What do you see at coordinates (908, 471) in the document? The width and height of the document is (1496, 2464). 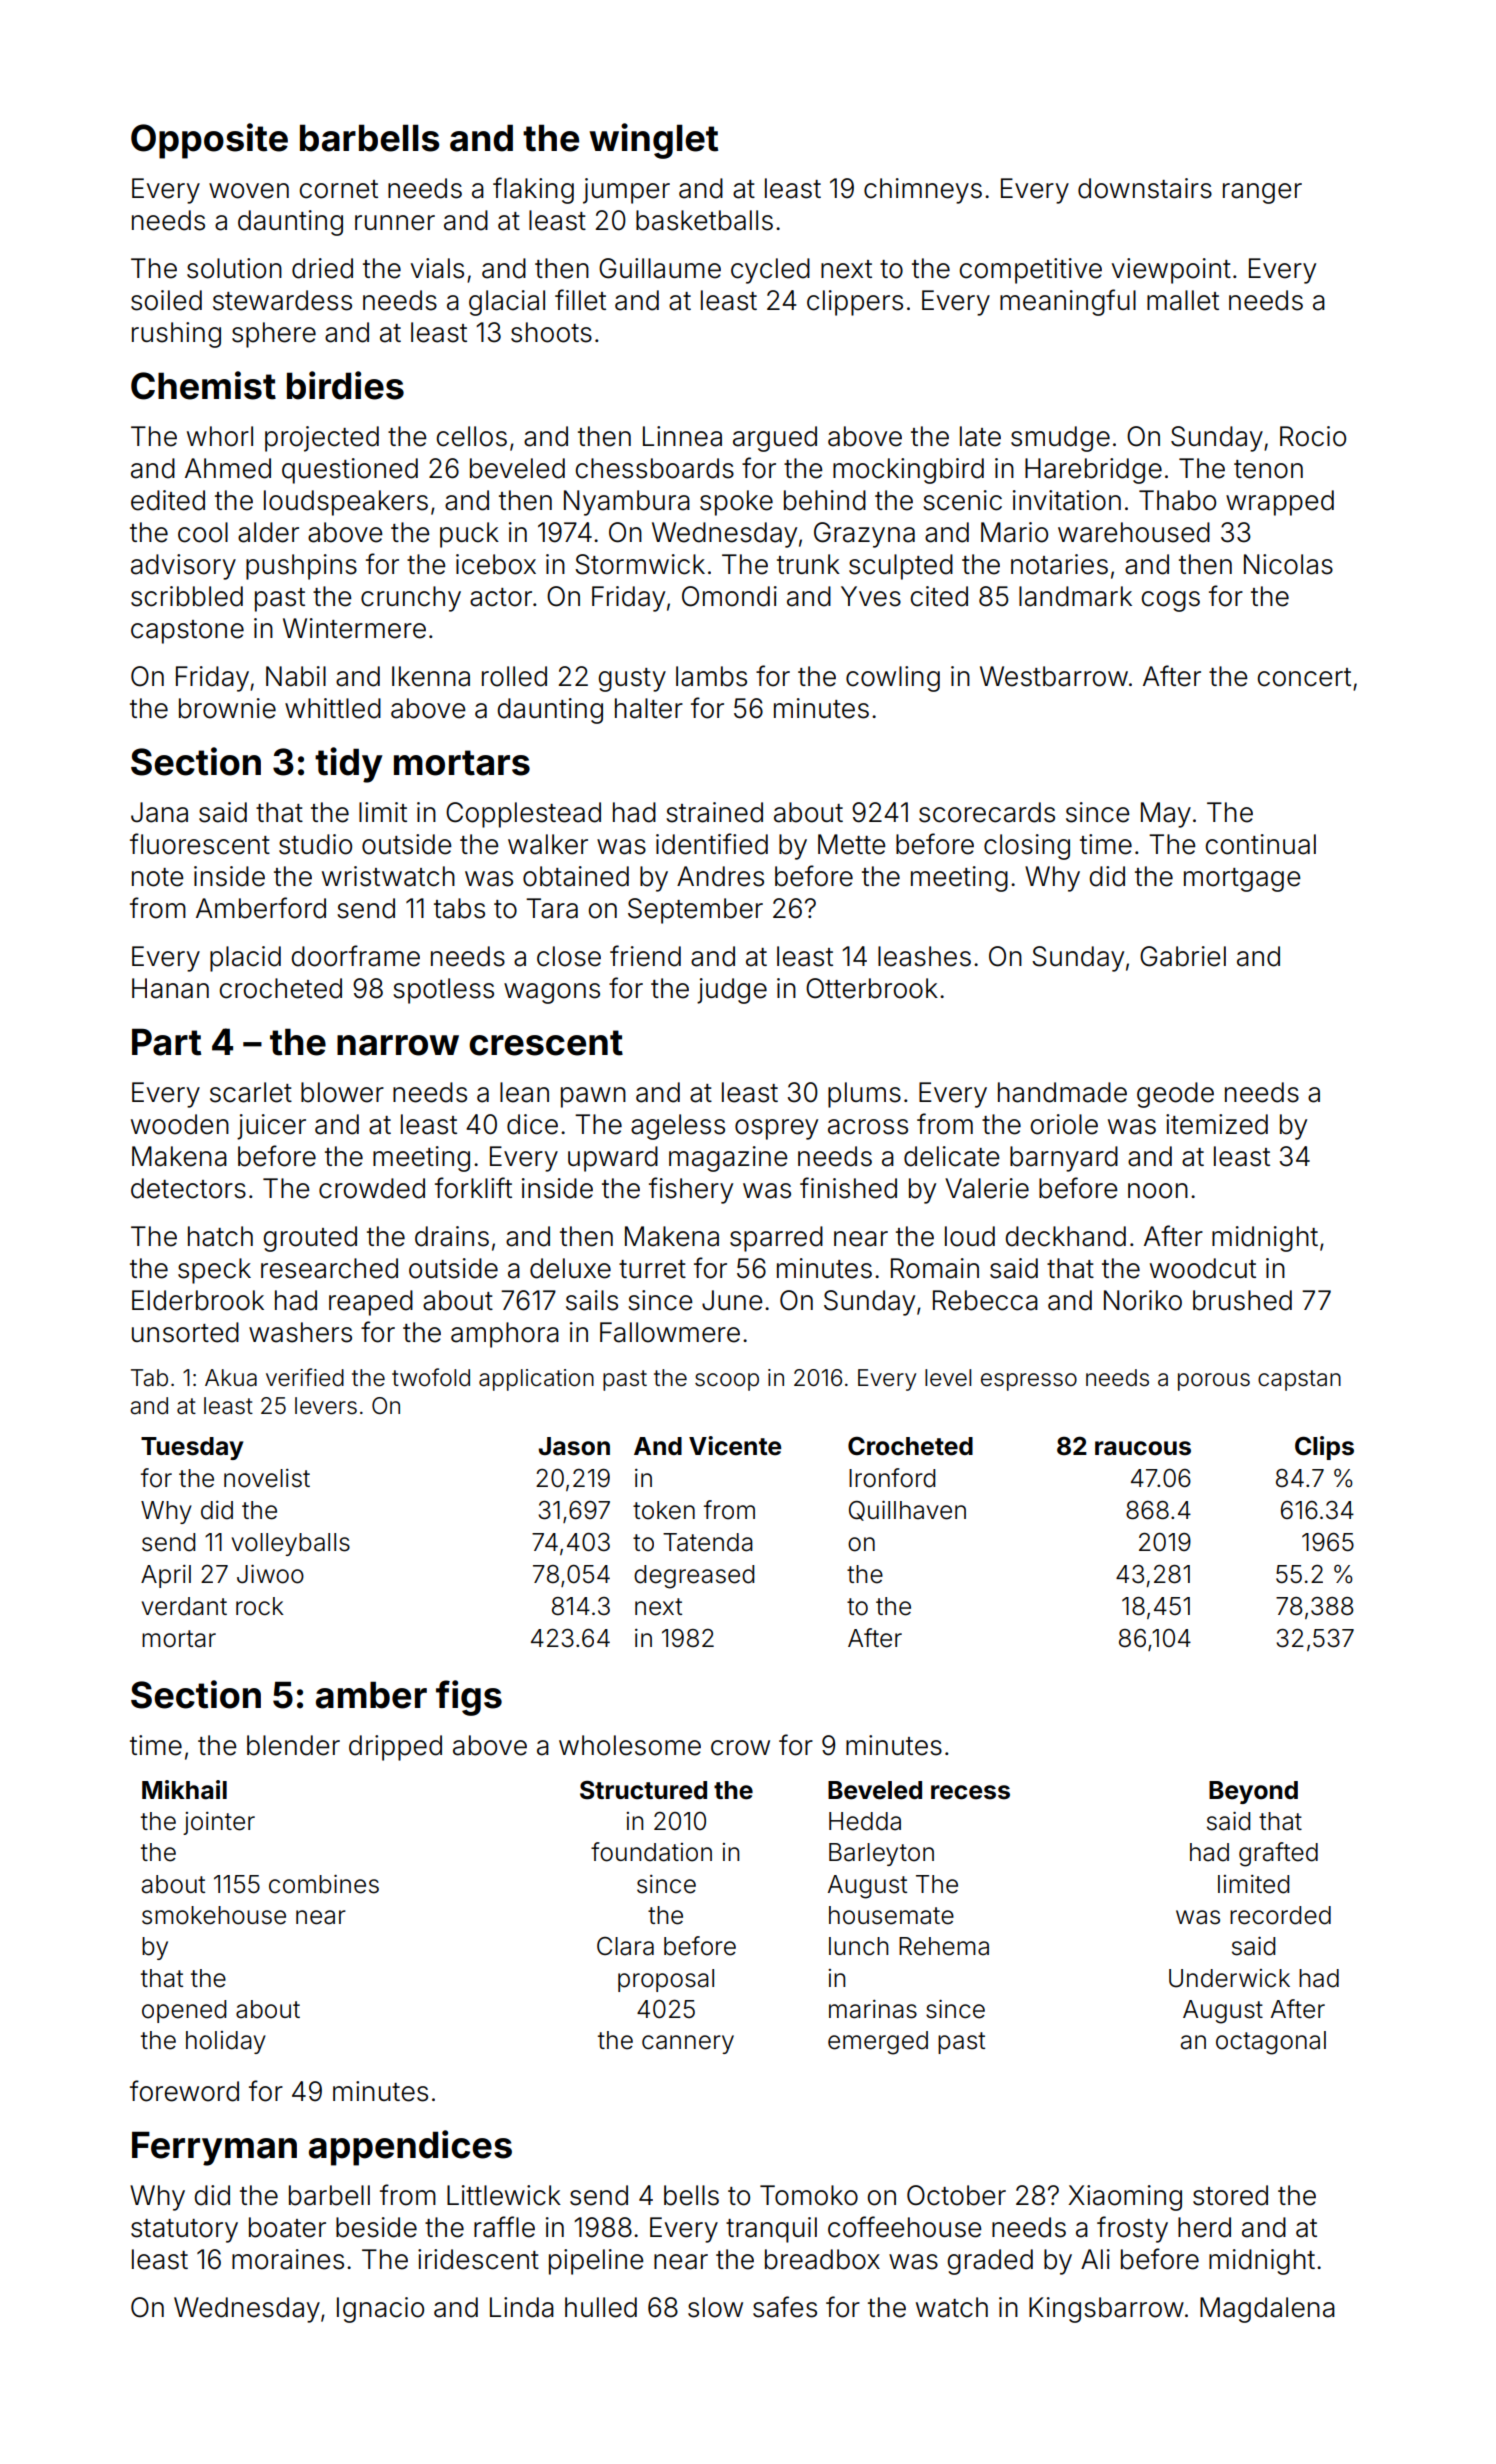 I see `mockingbird` at bounding box center [908, 471].
